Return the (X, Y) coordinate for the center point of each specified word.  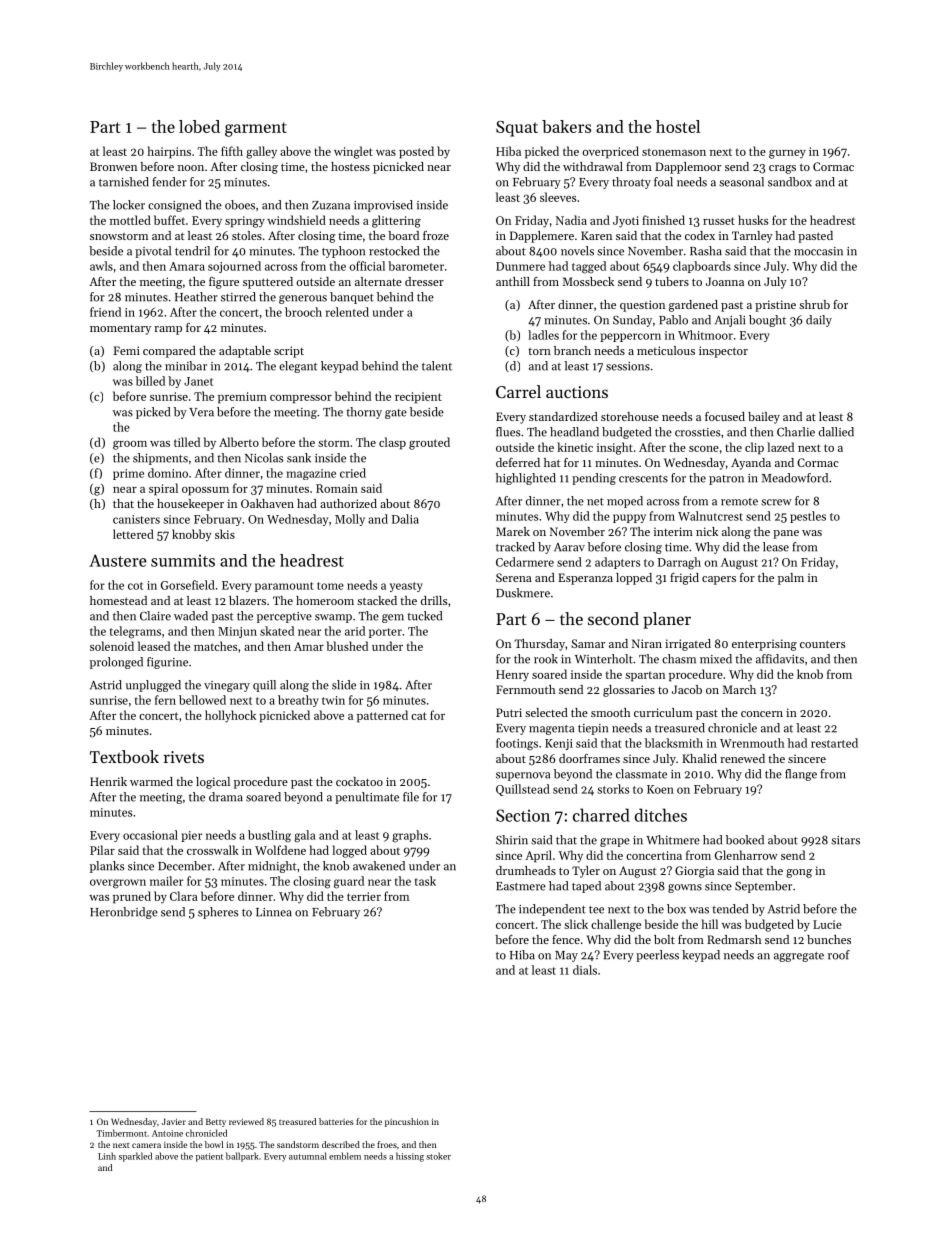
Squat (517, 129)
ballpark (242, 1157)
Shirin (512, 840)
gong (799, 873)
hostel (678, 126)
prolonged (116, 663)
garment (256, 129)
